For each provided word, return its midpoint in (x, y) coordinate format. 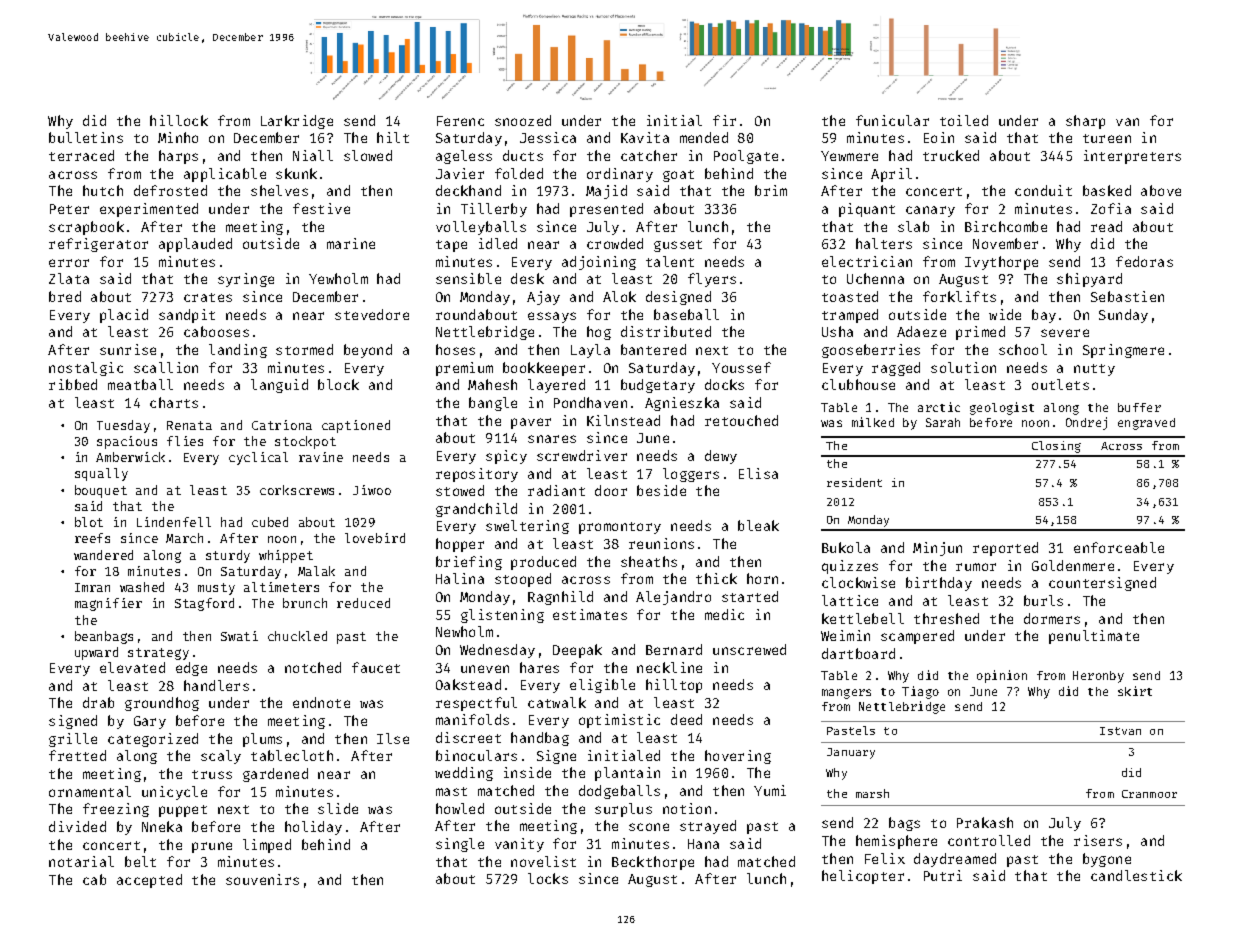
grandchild (476, 510)
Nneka (162, 826)
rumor (976, 567)
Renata (189, 425)
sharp (1085, 122)
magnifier (108, 604)
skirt (1135, 691)
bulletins (86, 137)
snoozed (523, 120)
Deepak (577, 651)
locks (548, 878)
